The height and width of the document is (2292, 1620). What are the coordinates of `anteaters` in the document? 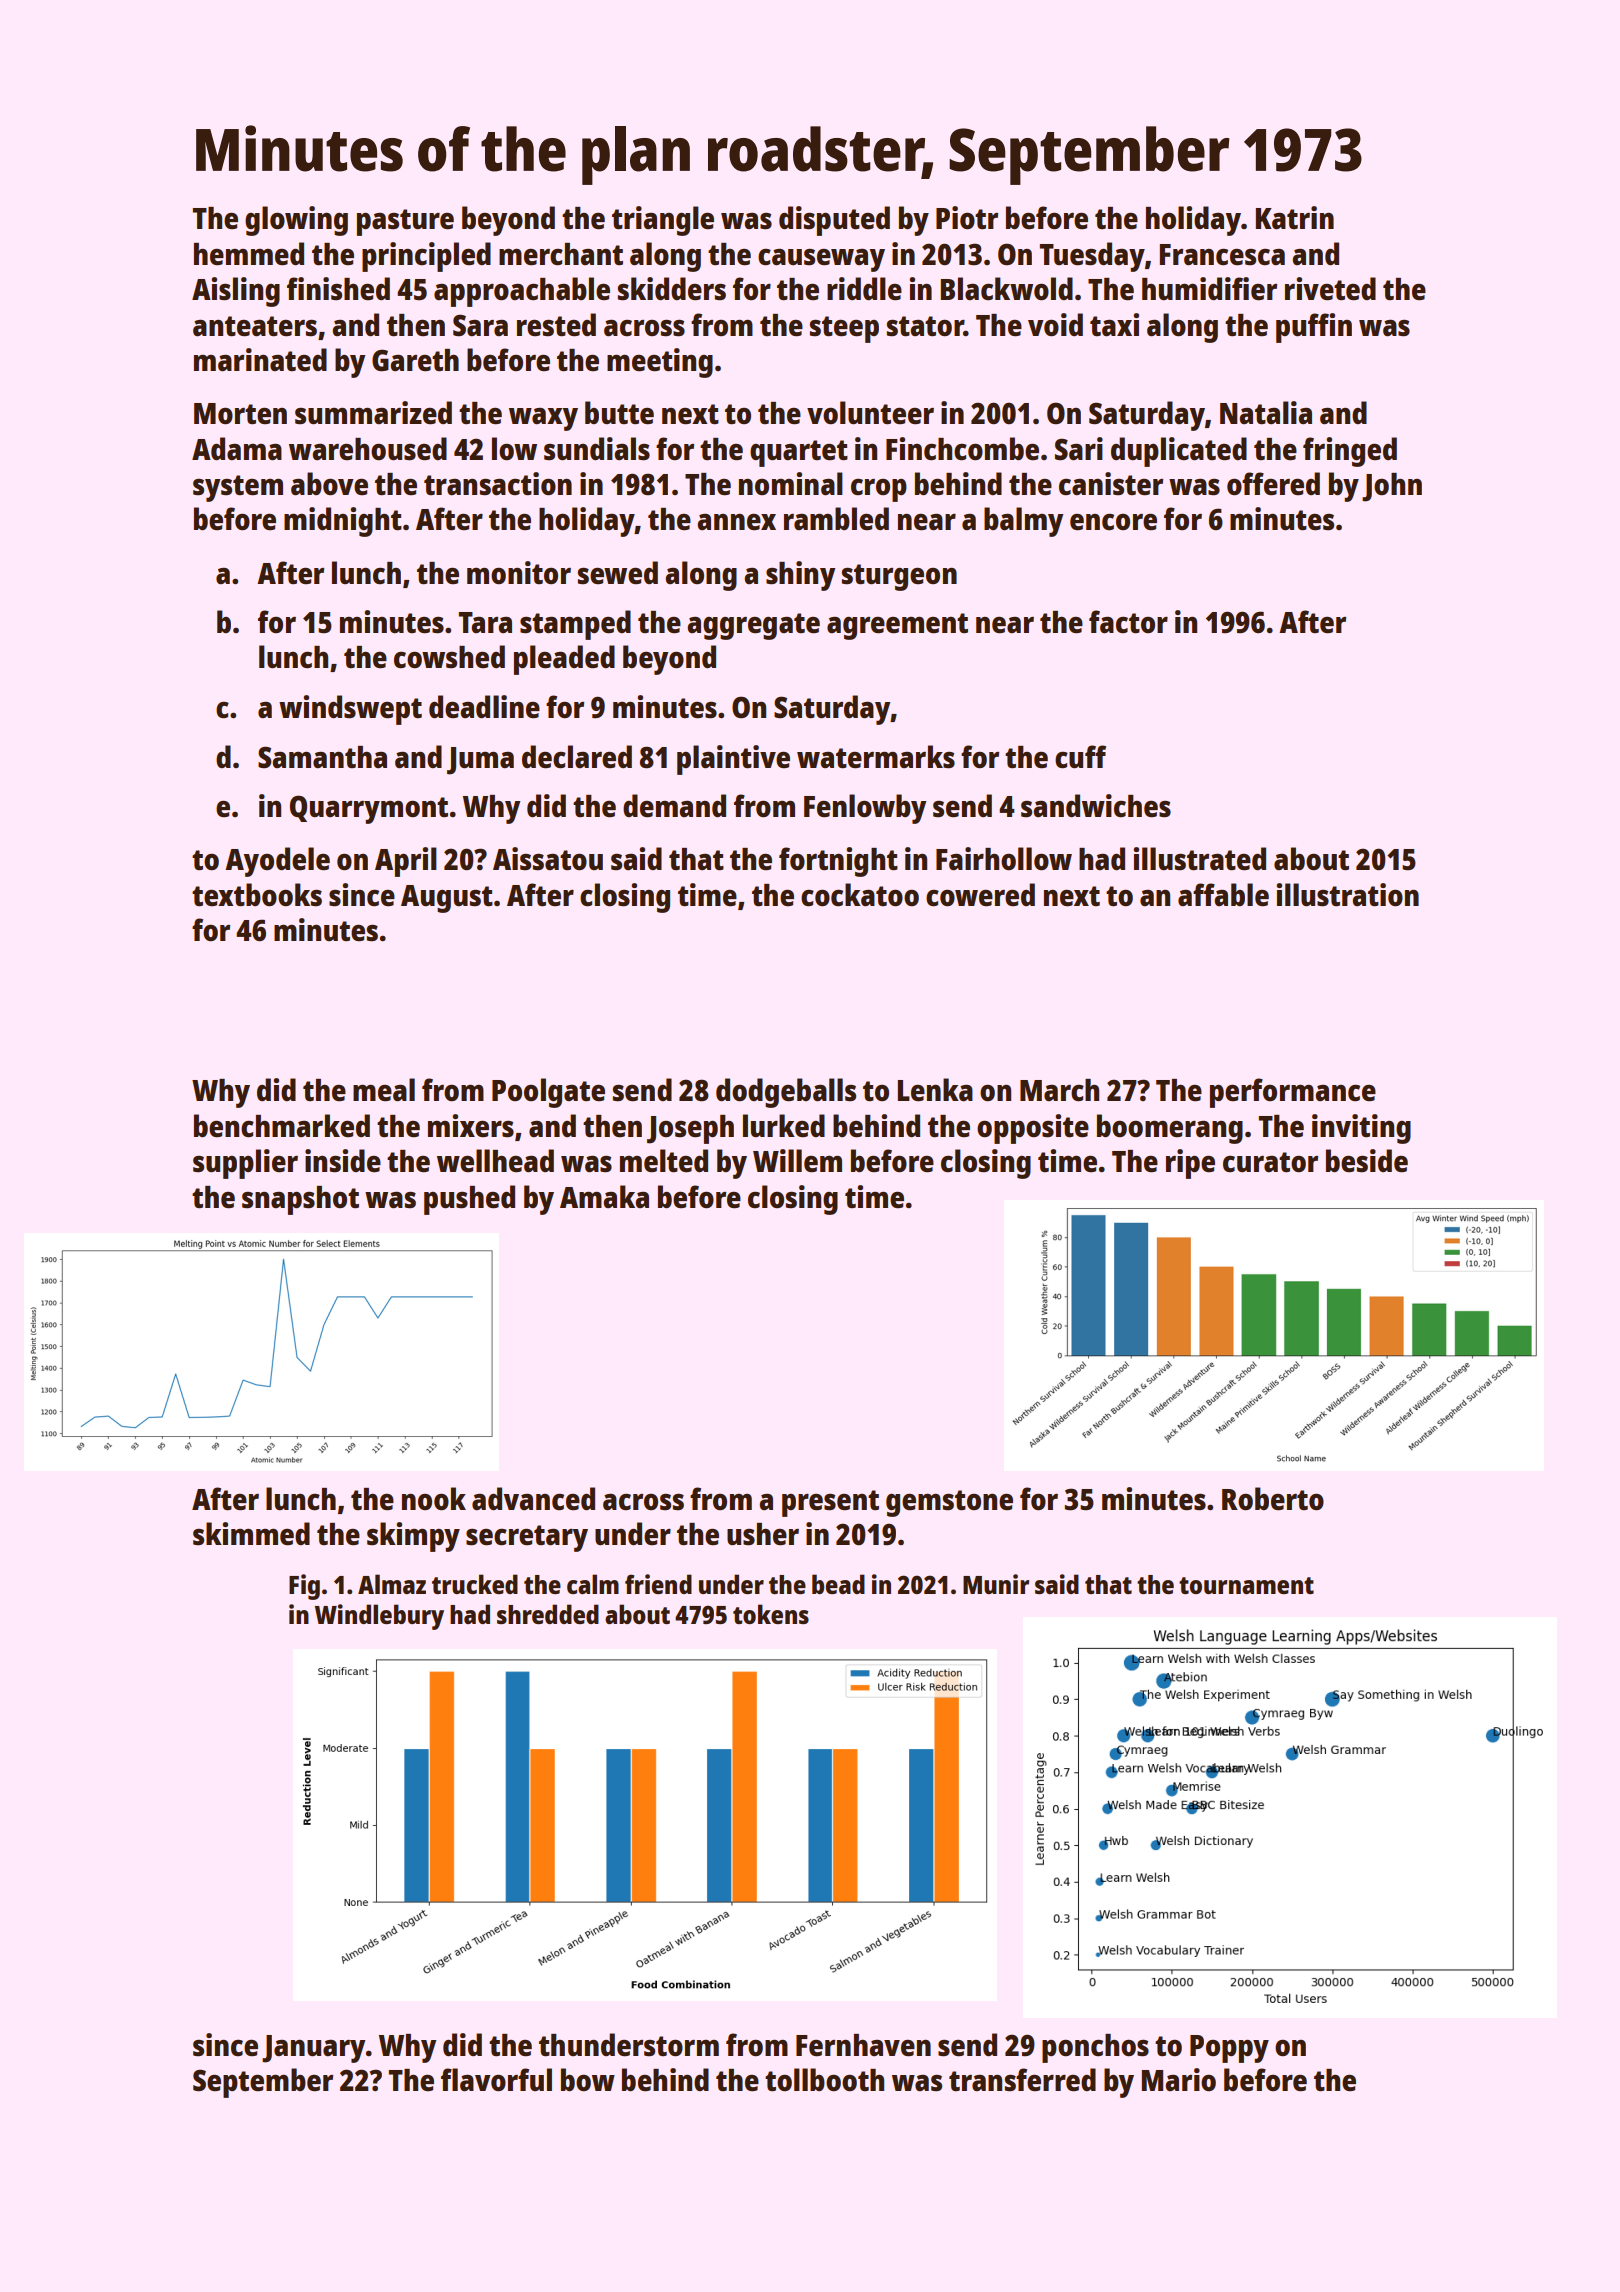 It's located at (255, 326).
